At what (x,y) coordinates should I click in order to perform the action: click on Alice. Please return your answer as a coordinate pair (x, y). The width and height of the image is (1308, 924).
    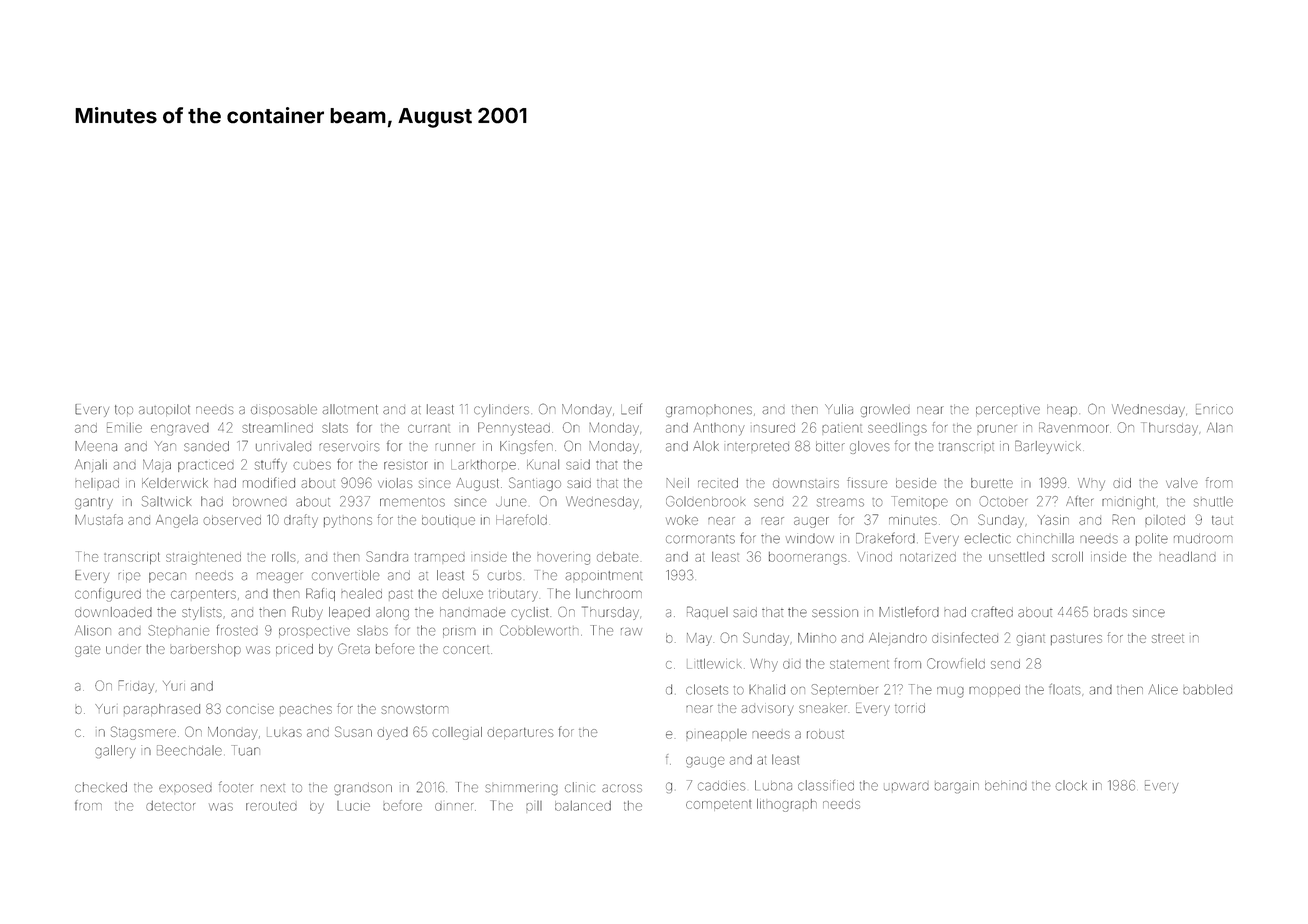
    Looking at the image, I should click on (1163, 689).
